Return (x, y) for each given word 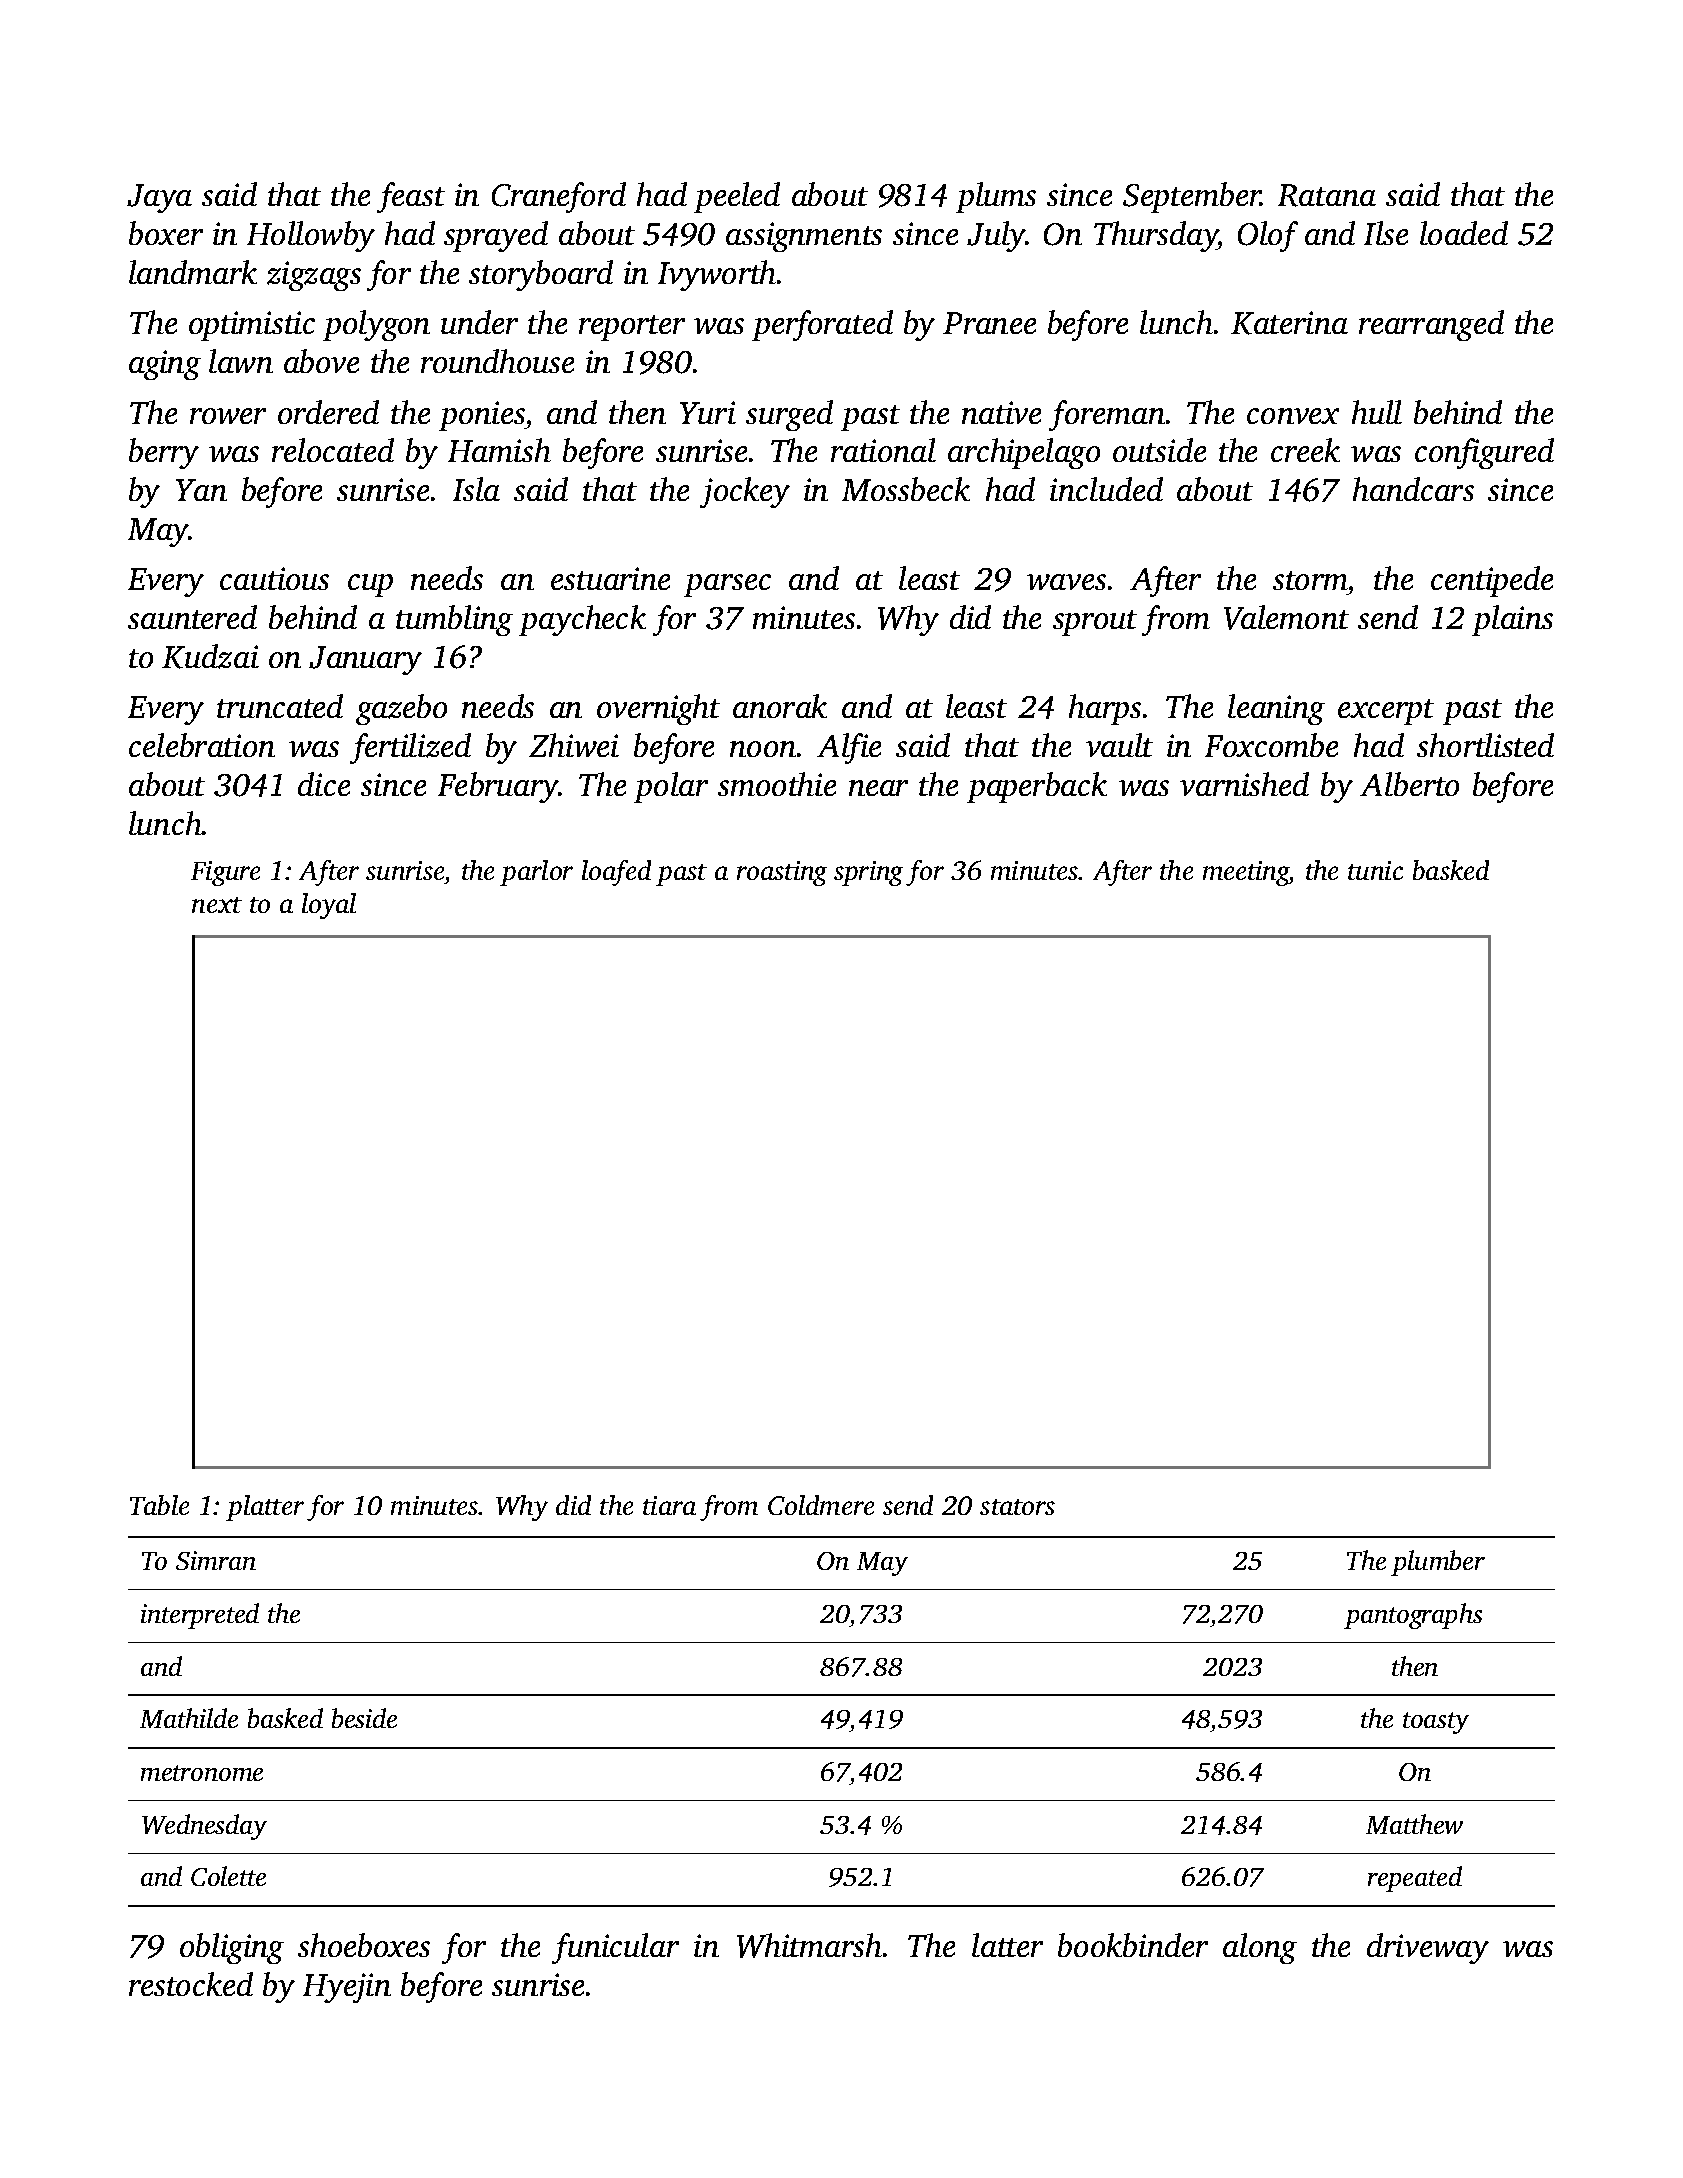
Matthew (1414, 1824)
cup (370, 585)
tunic (1375, 870)
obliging (232, 1948)
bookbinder (1133, 1945)
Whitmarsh (809, 1945)
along (1260, 1948)
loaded (1464, 233)
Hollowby (311, 236)
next (217, 905)
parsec (727, 585)
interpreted (200, 1616)
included (1106, 489)
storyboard (541, 275)
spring (868, 873)
